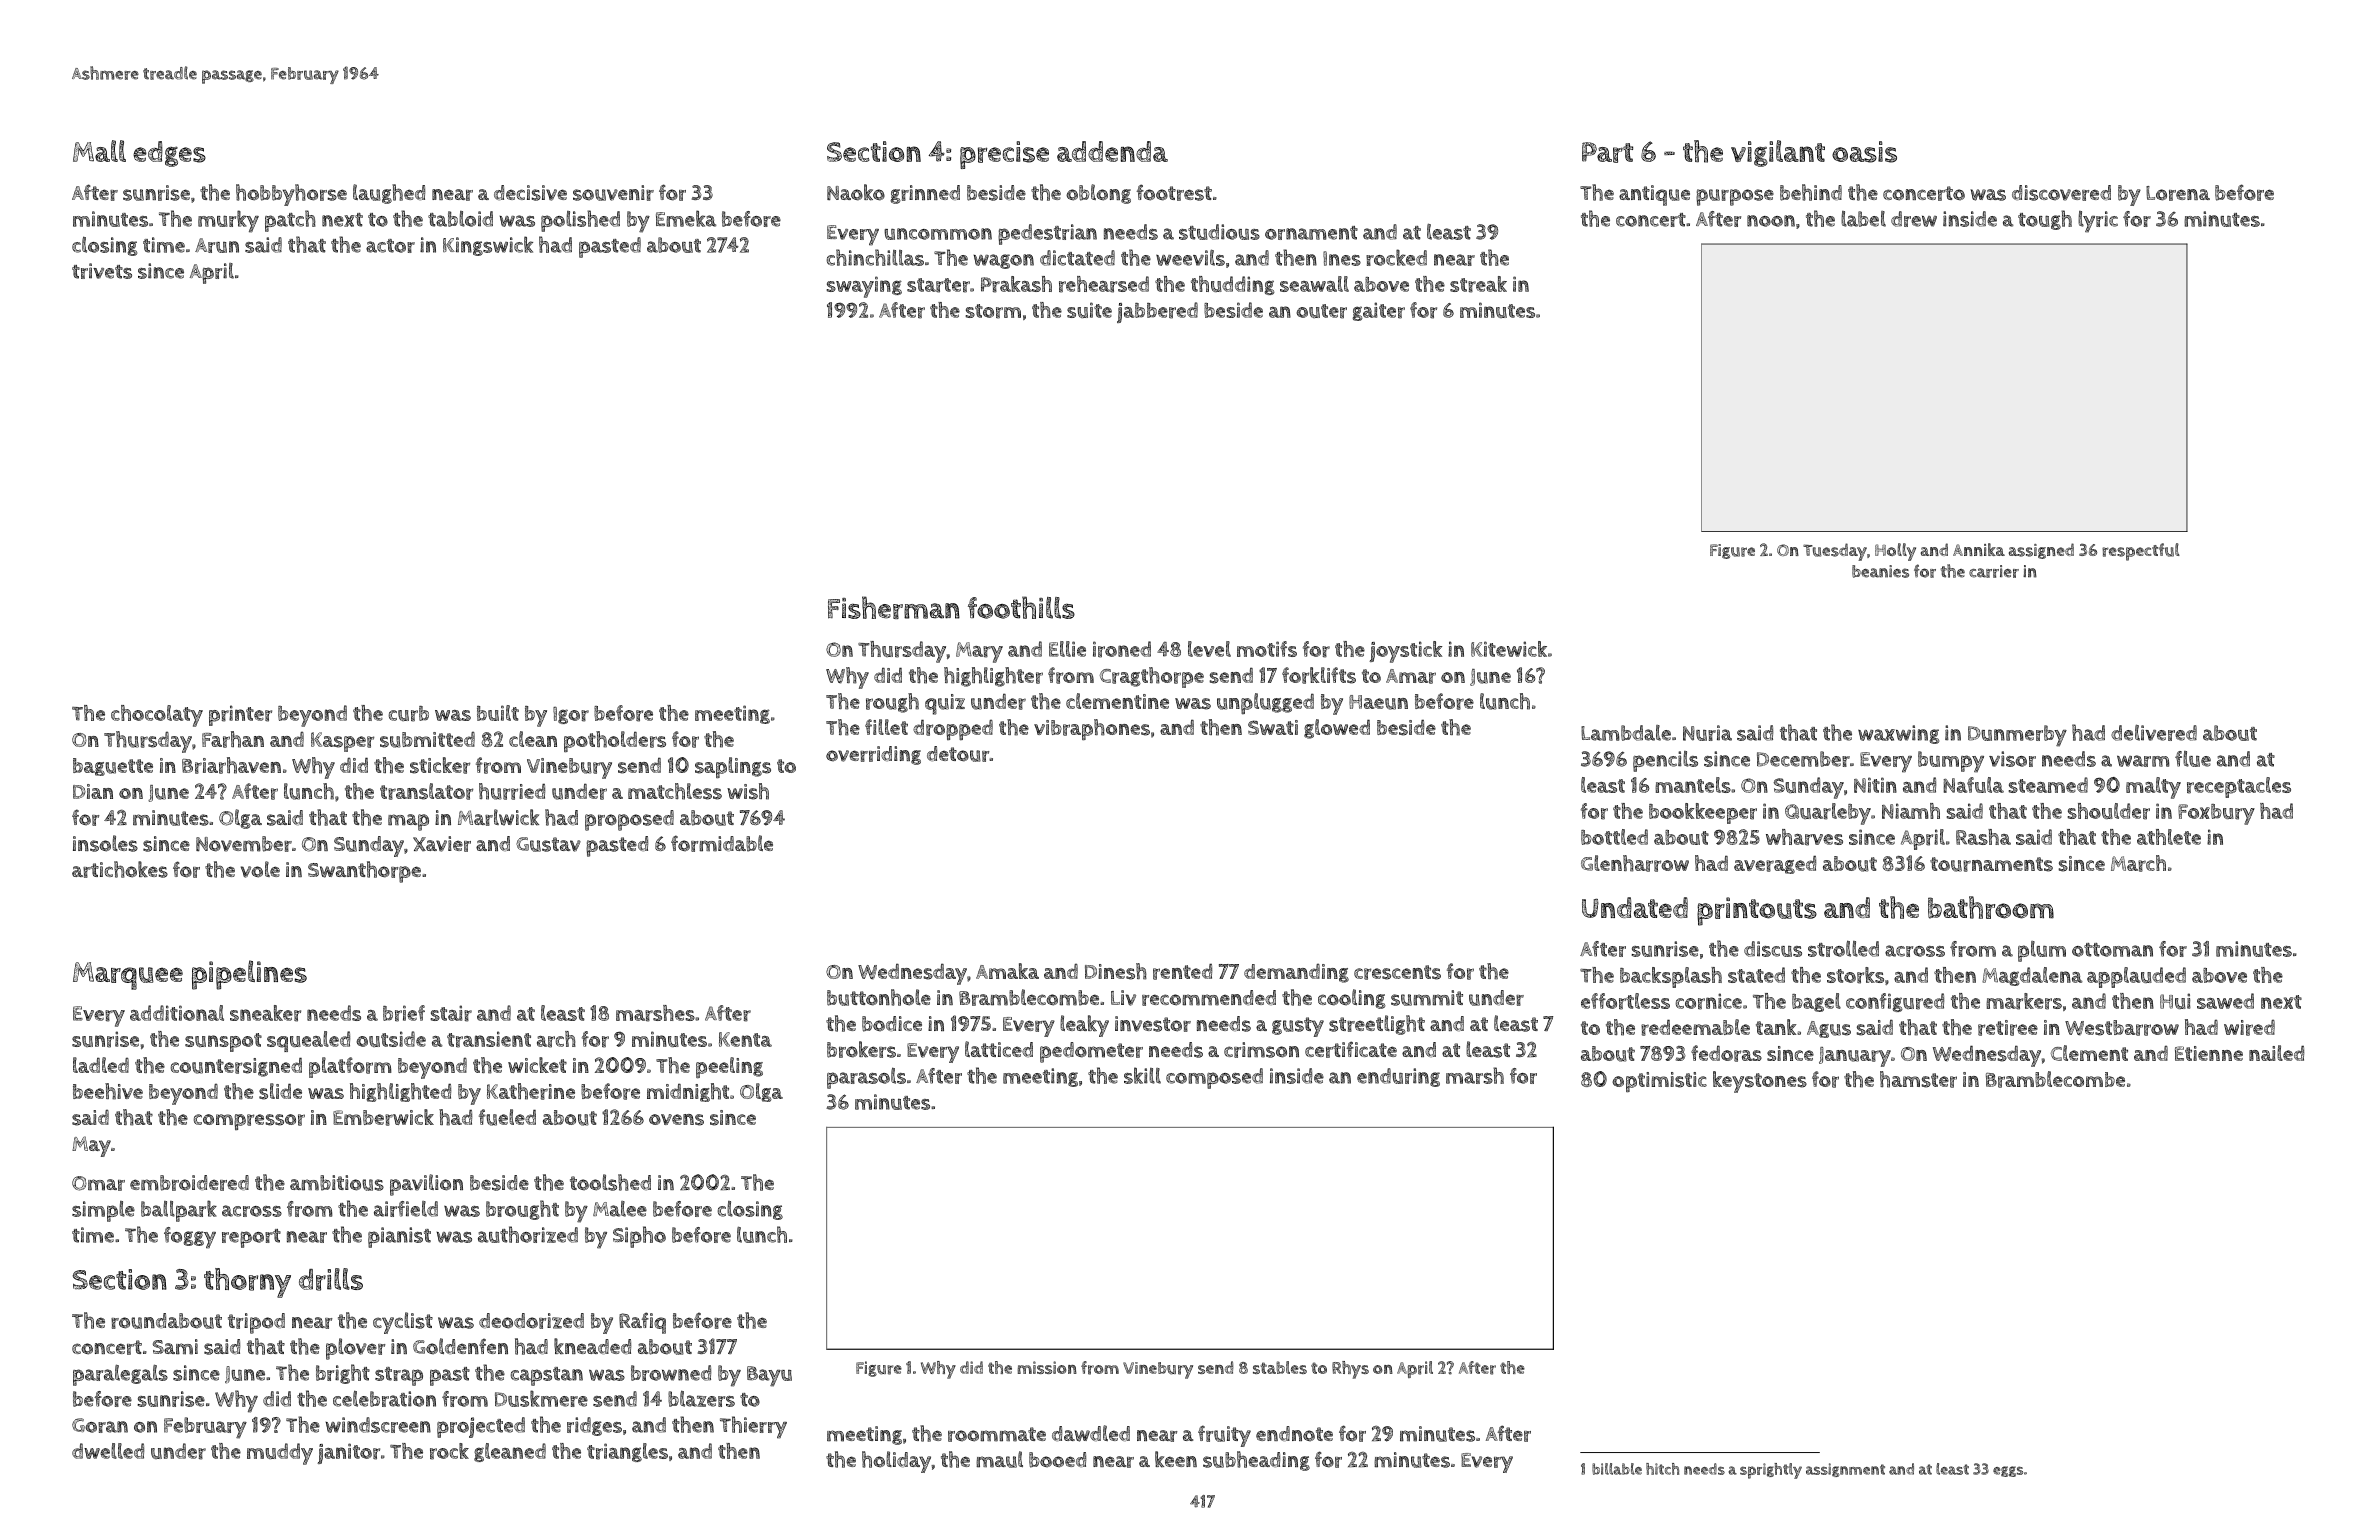 This screenshot has width=2380, height=1540. What do you see at coordinates (217, 245) in the screenshot?
I see `Arun` at bounding box center [217, 245].
